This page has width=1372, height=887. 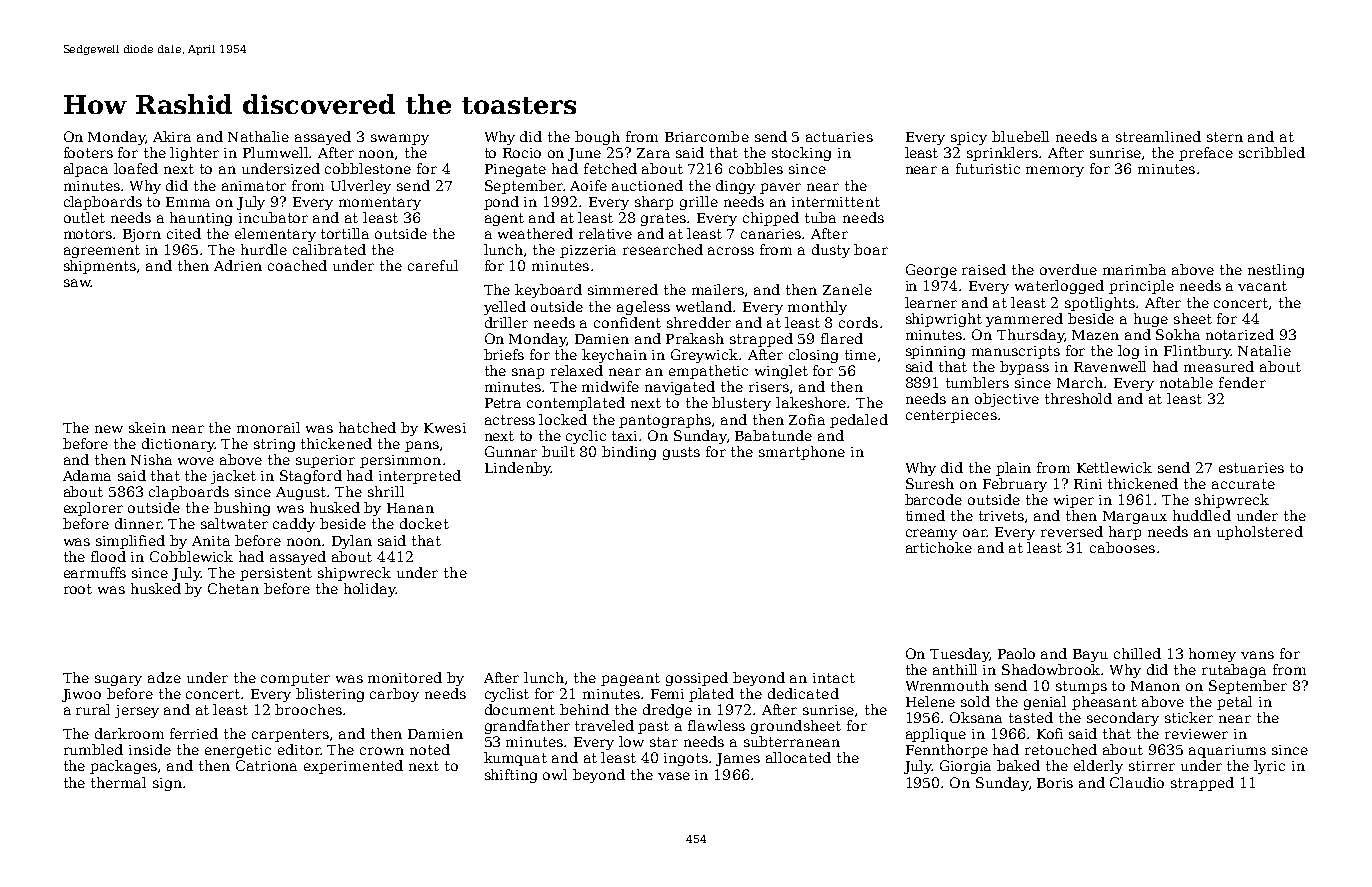 I want to click on artichoke, so click(x=939, y=547).
